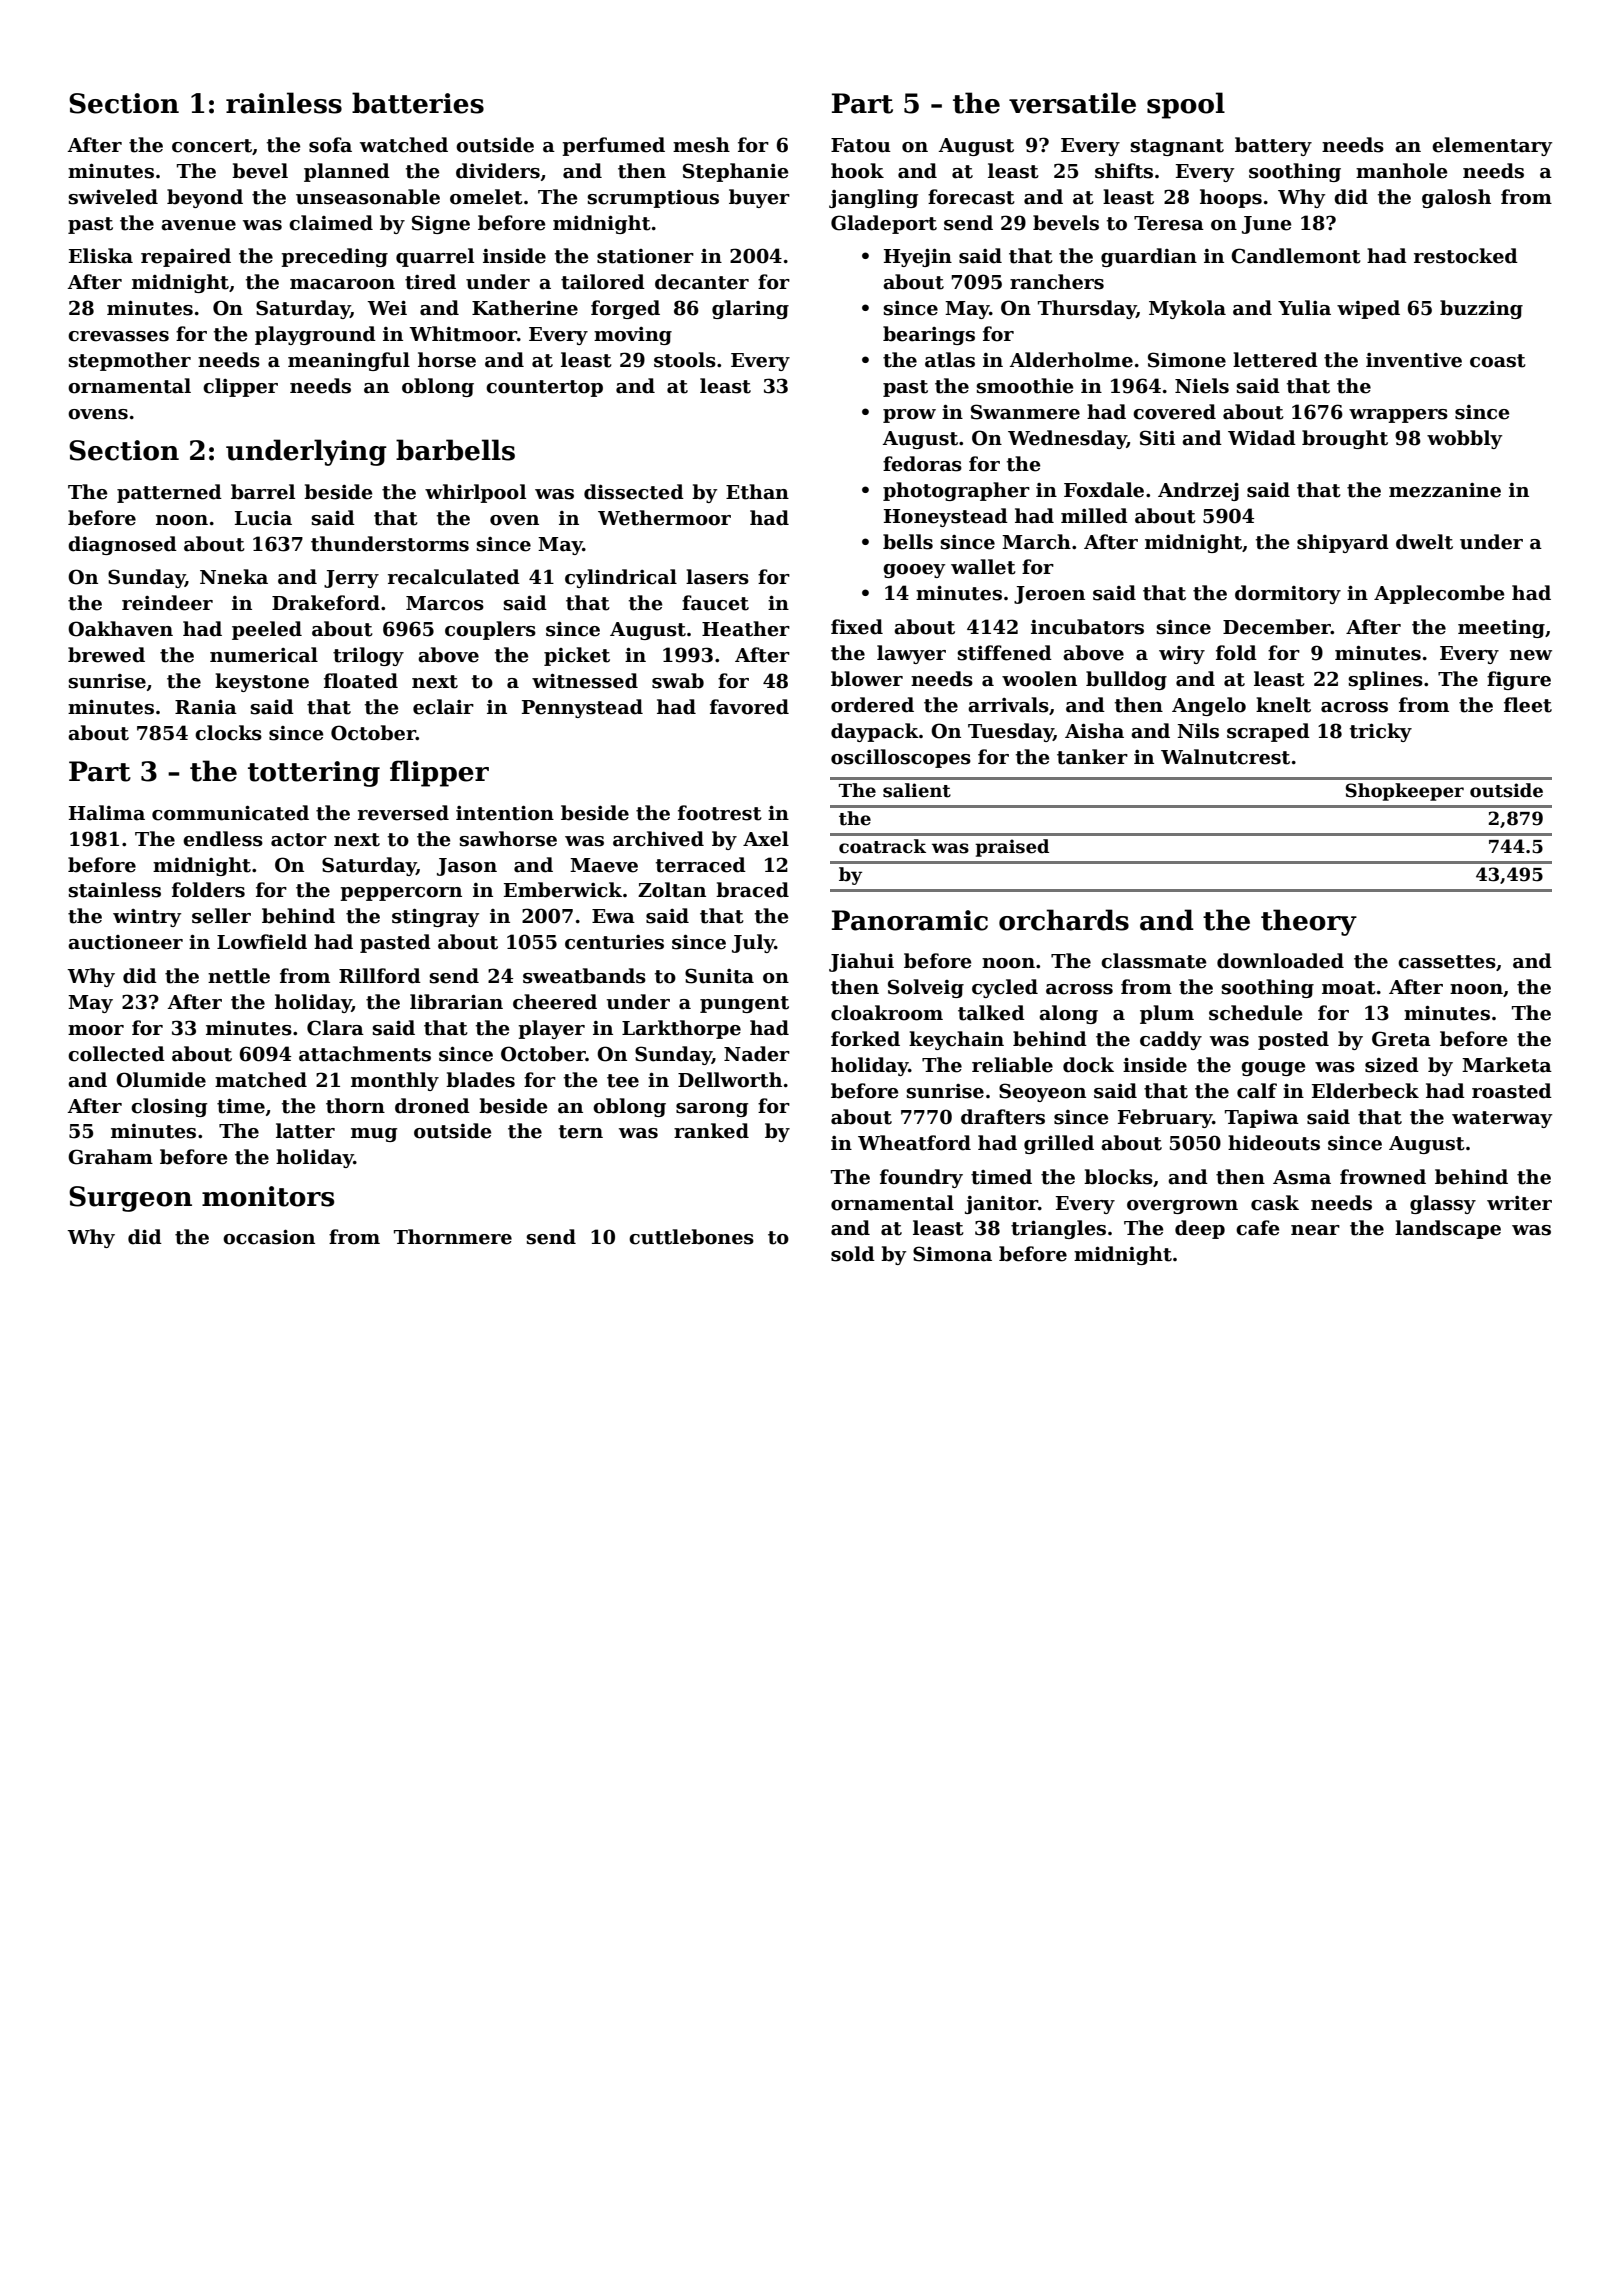 The image size is (1620, 2292). What do you see at coordinates (334, 257) in the image?
I see `preceding` at bounding box center [334, 257].
